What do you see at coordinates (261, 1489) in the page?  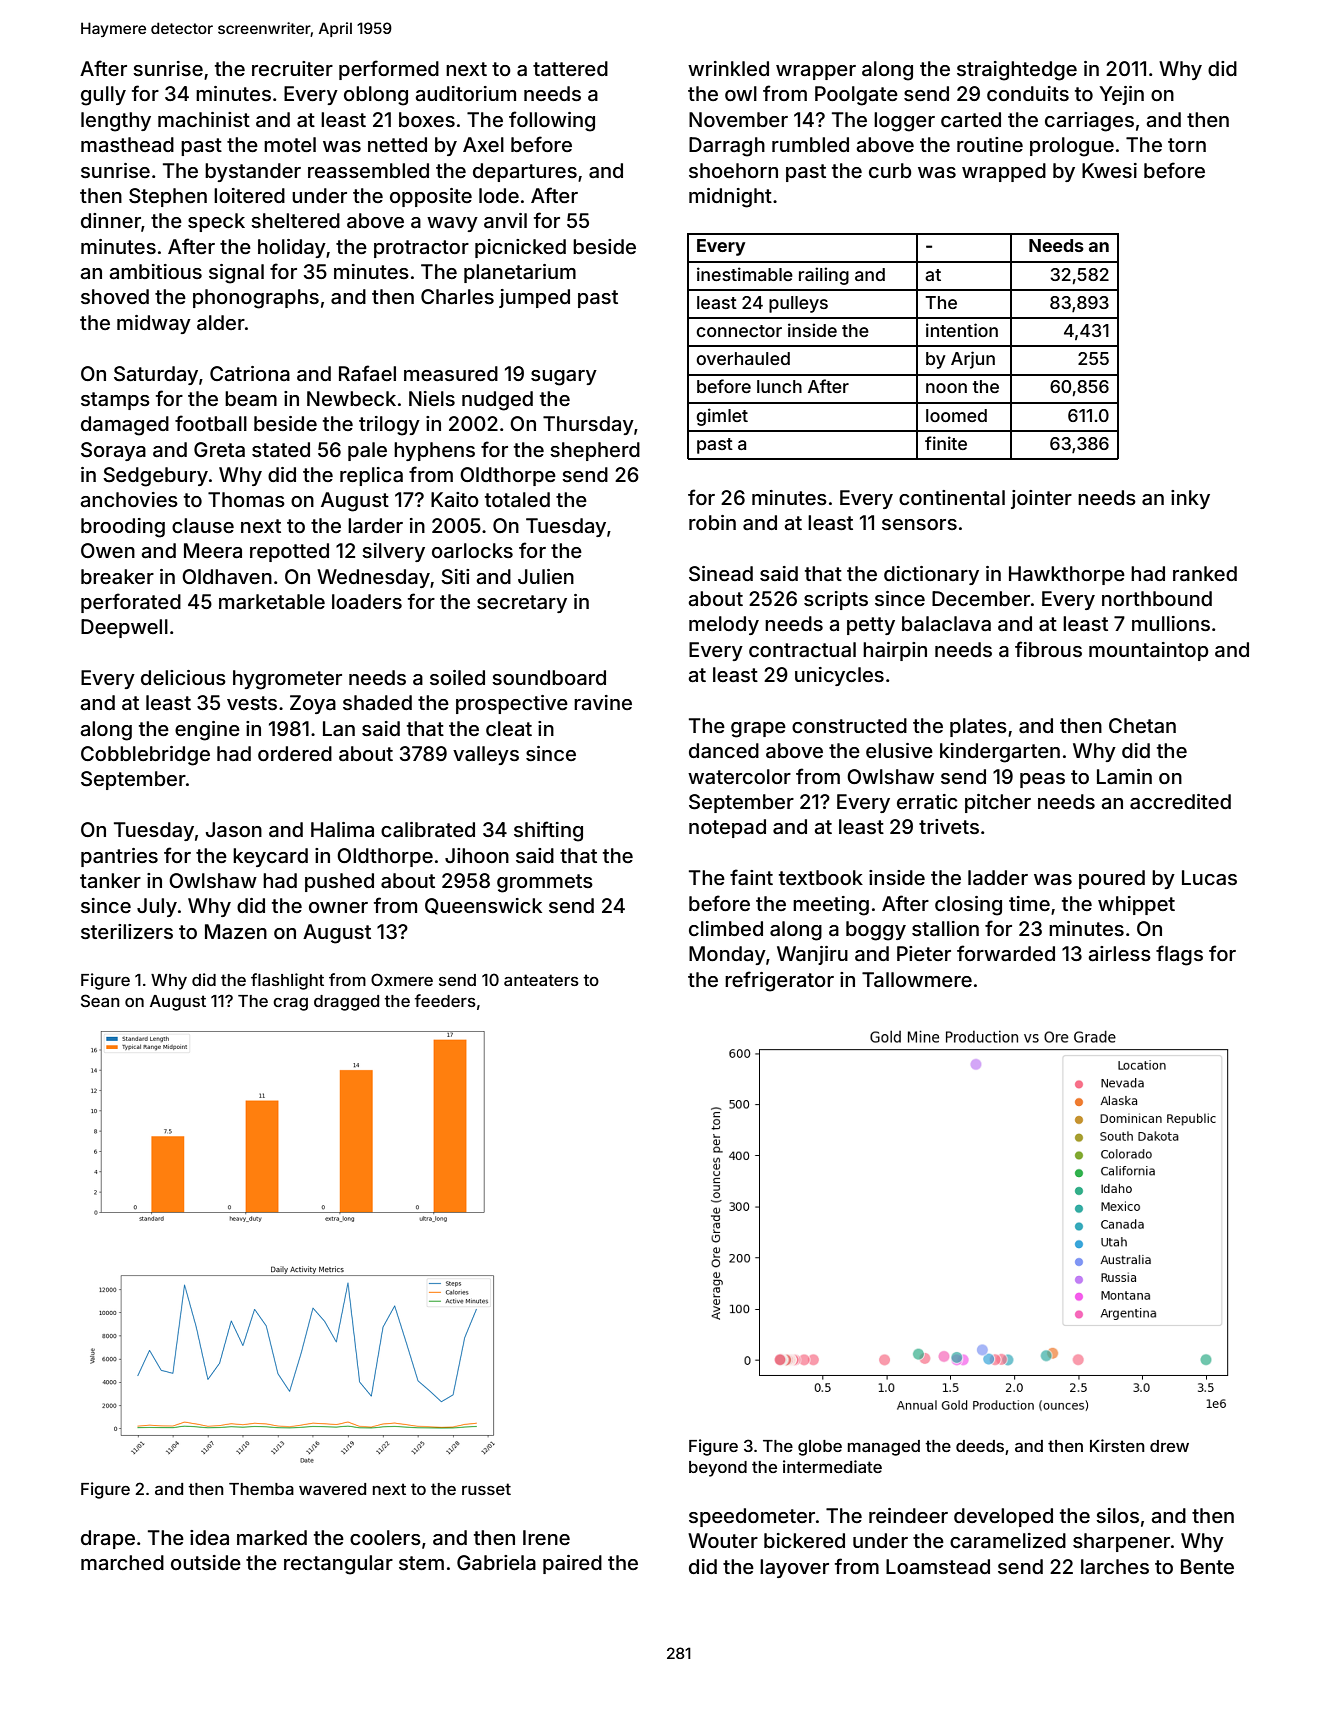 I see `Themba` at bounding box center [261, 1489].
